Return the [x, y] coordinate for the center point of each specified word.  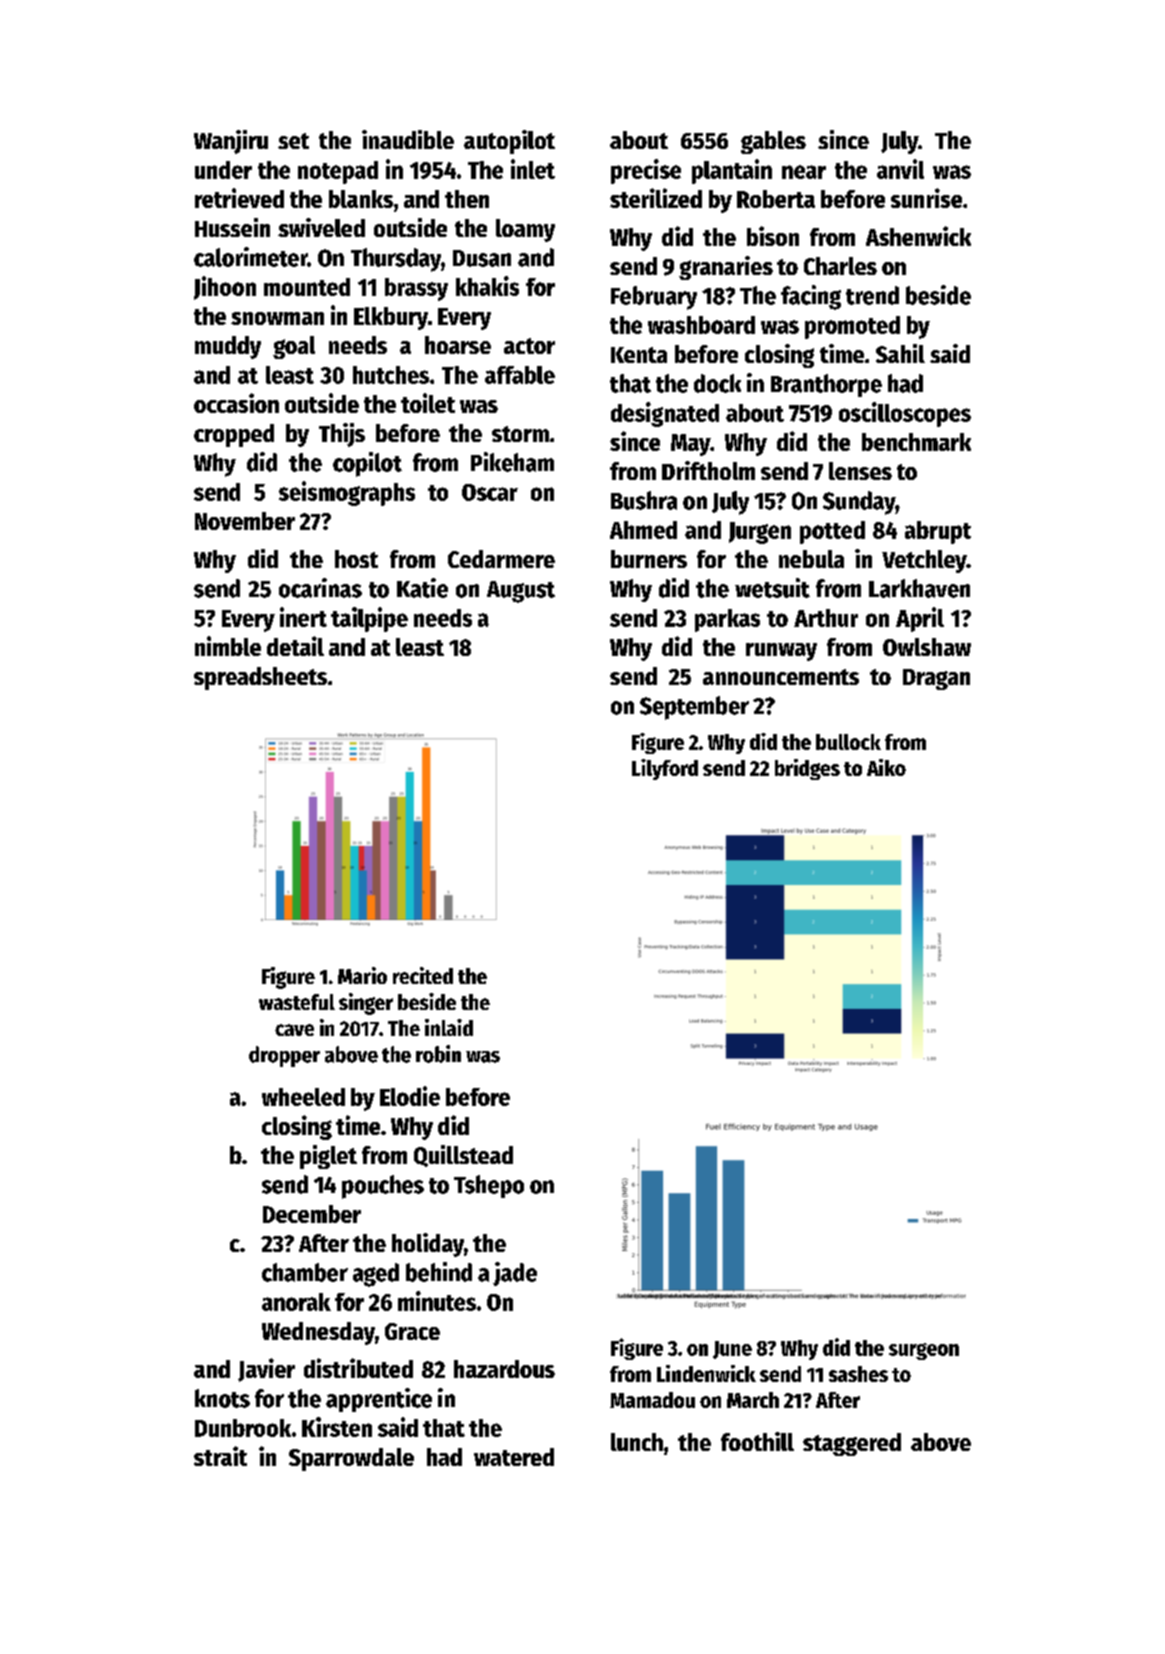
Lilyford [665, 769]
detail [295, 646]
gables [773, 142]
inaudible [408, 139]
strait [220, 1456]
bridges [807, 769]
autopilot [509, 142]
